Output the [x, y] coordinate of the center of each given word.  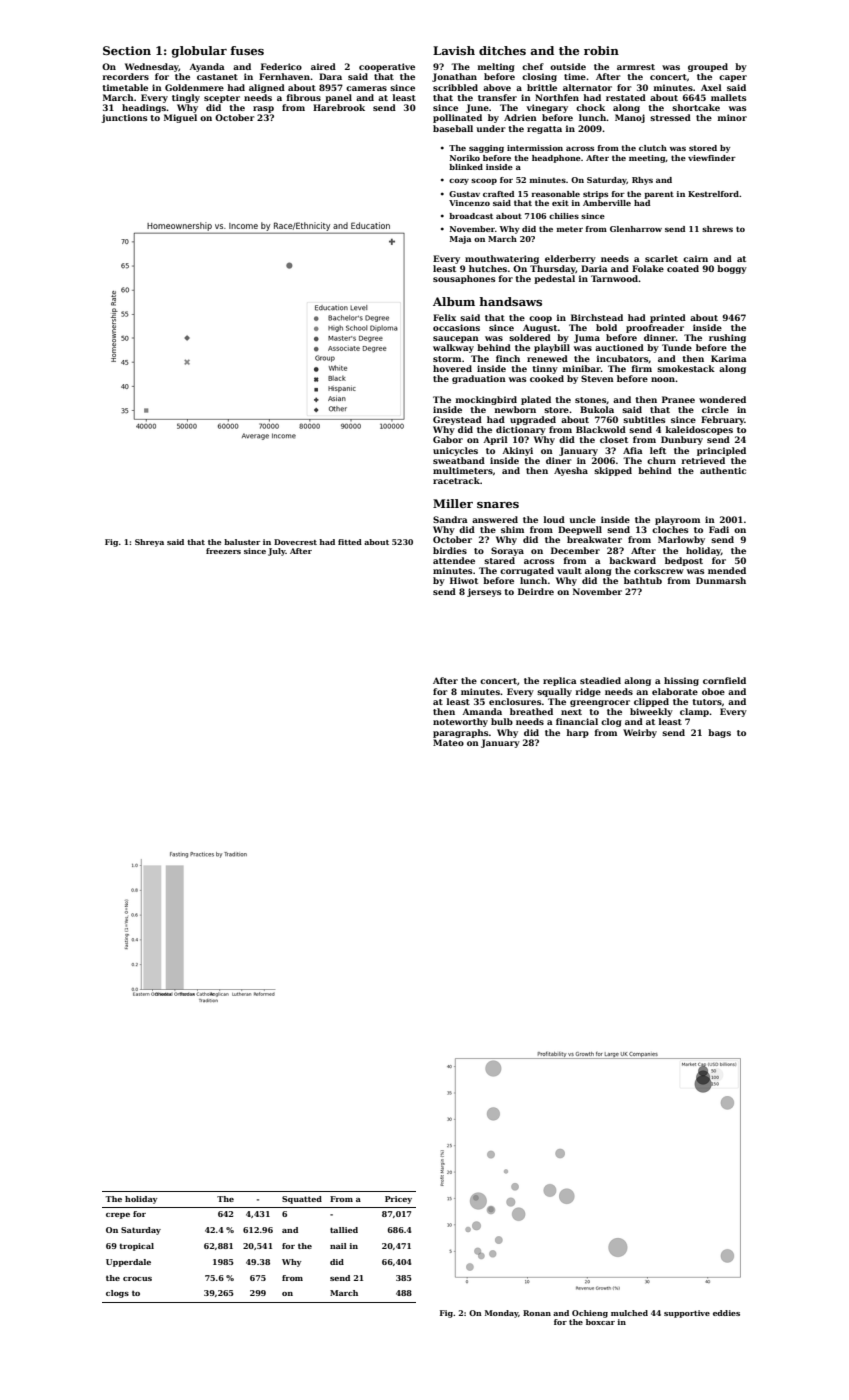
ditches [502, 50]
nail [338, 1246]
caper [733, 78]
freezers [223, 551]
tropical [136, 1247]
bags [719, 733]
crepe [118, 1216]
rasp [263, 109]
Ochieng [590, 1314]
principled [721, 451]
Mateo [448, 742]
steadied [600, 680]
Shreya [149, 543]
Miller [453, 503]
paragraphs [461, 733]
